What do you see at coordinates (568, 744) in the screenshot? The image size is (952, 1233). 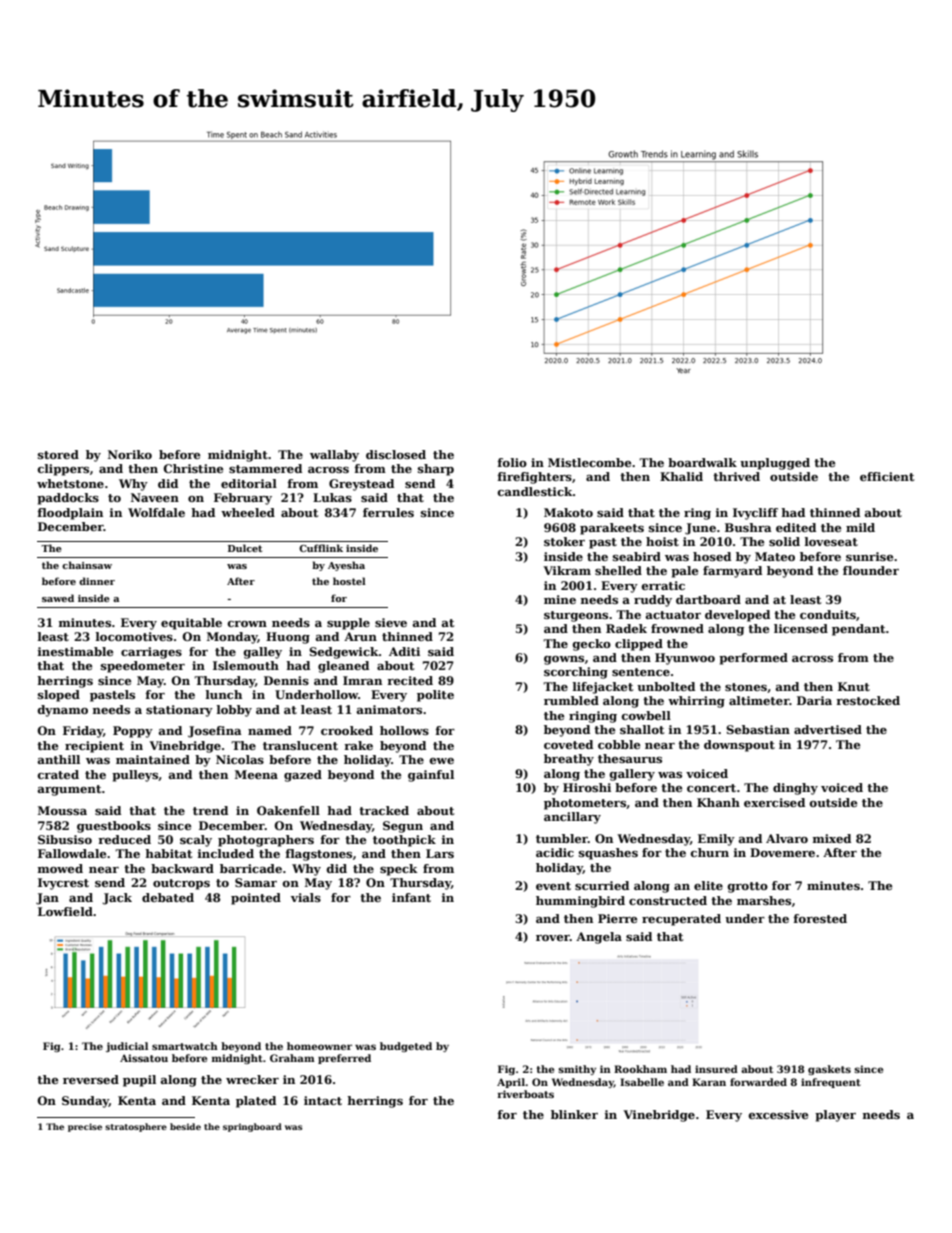 I see `coveted` at bounding box center [568, 744].
